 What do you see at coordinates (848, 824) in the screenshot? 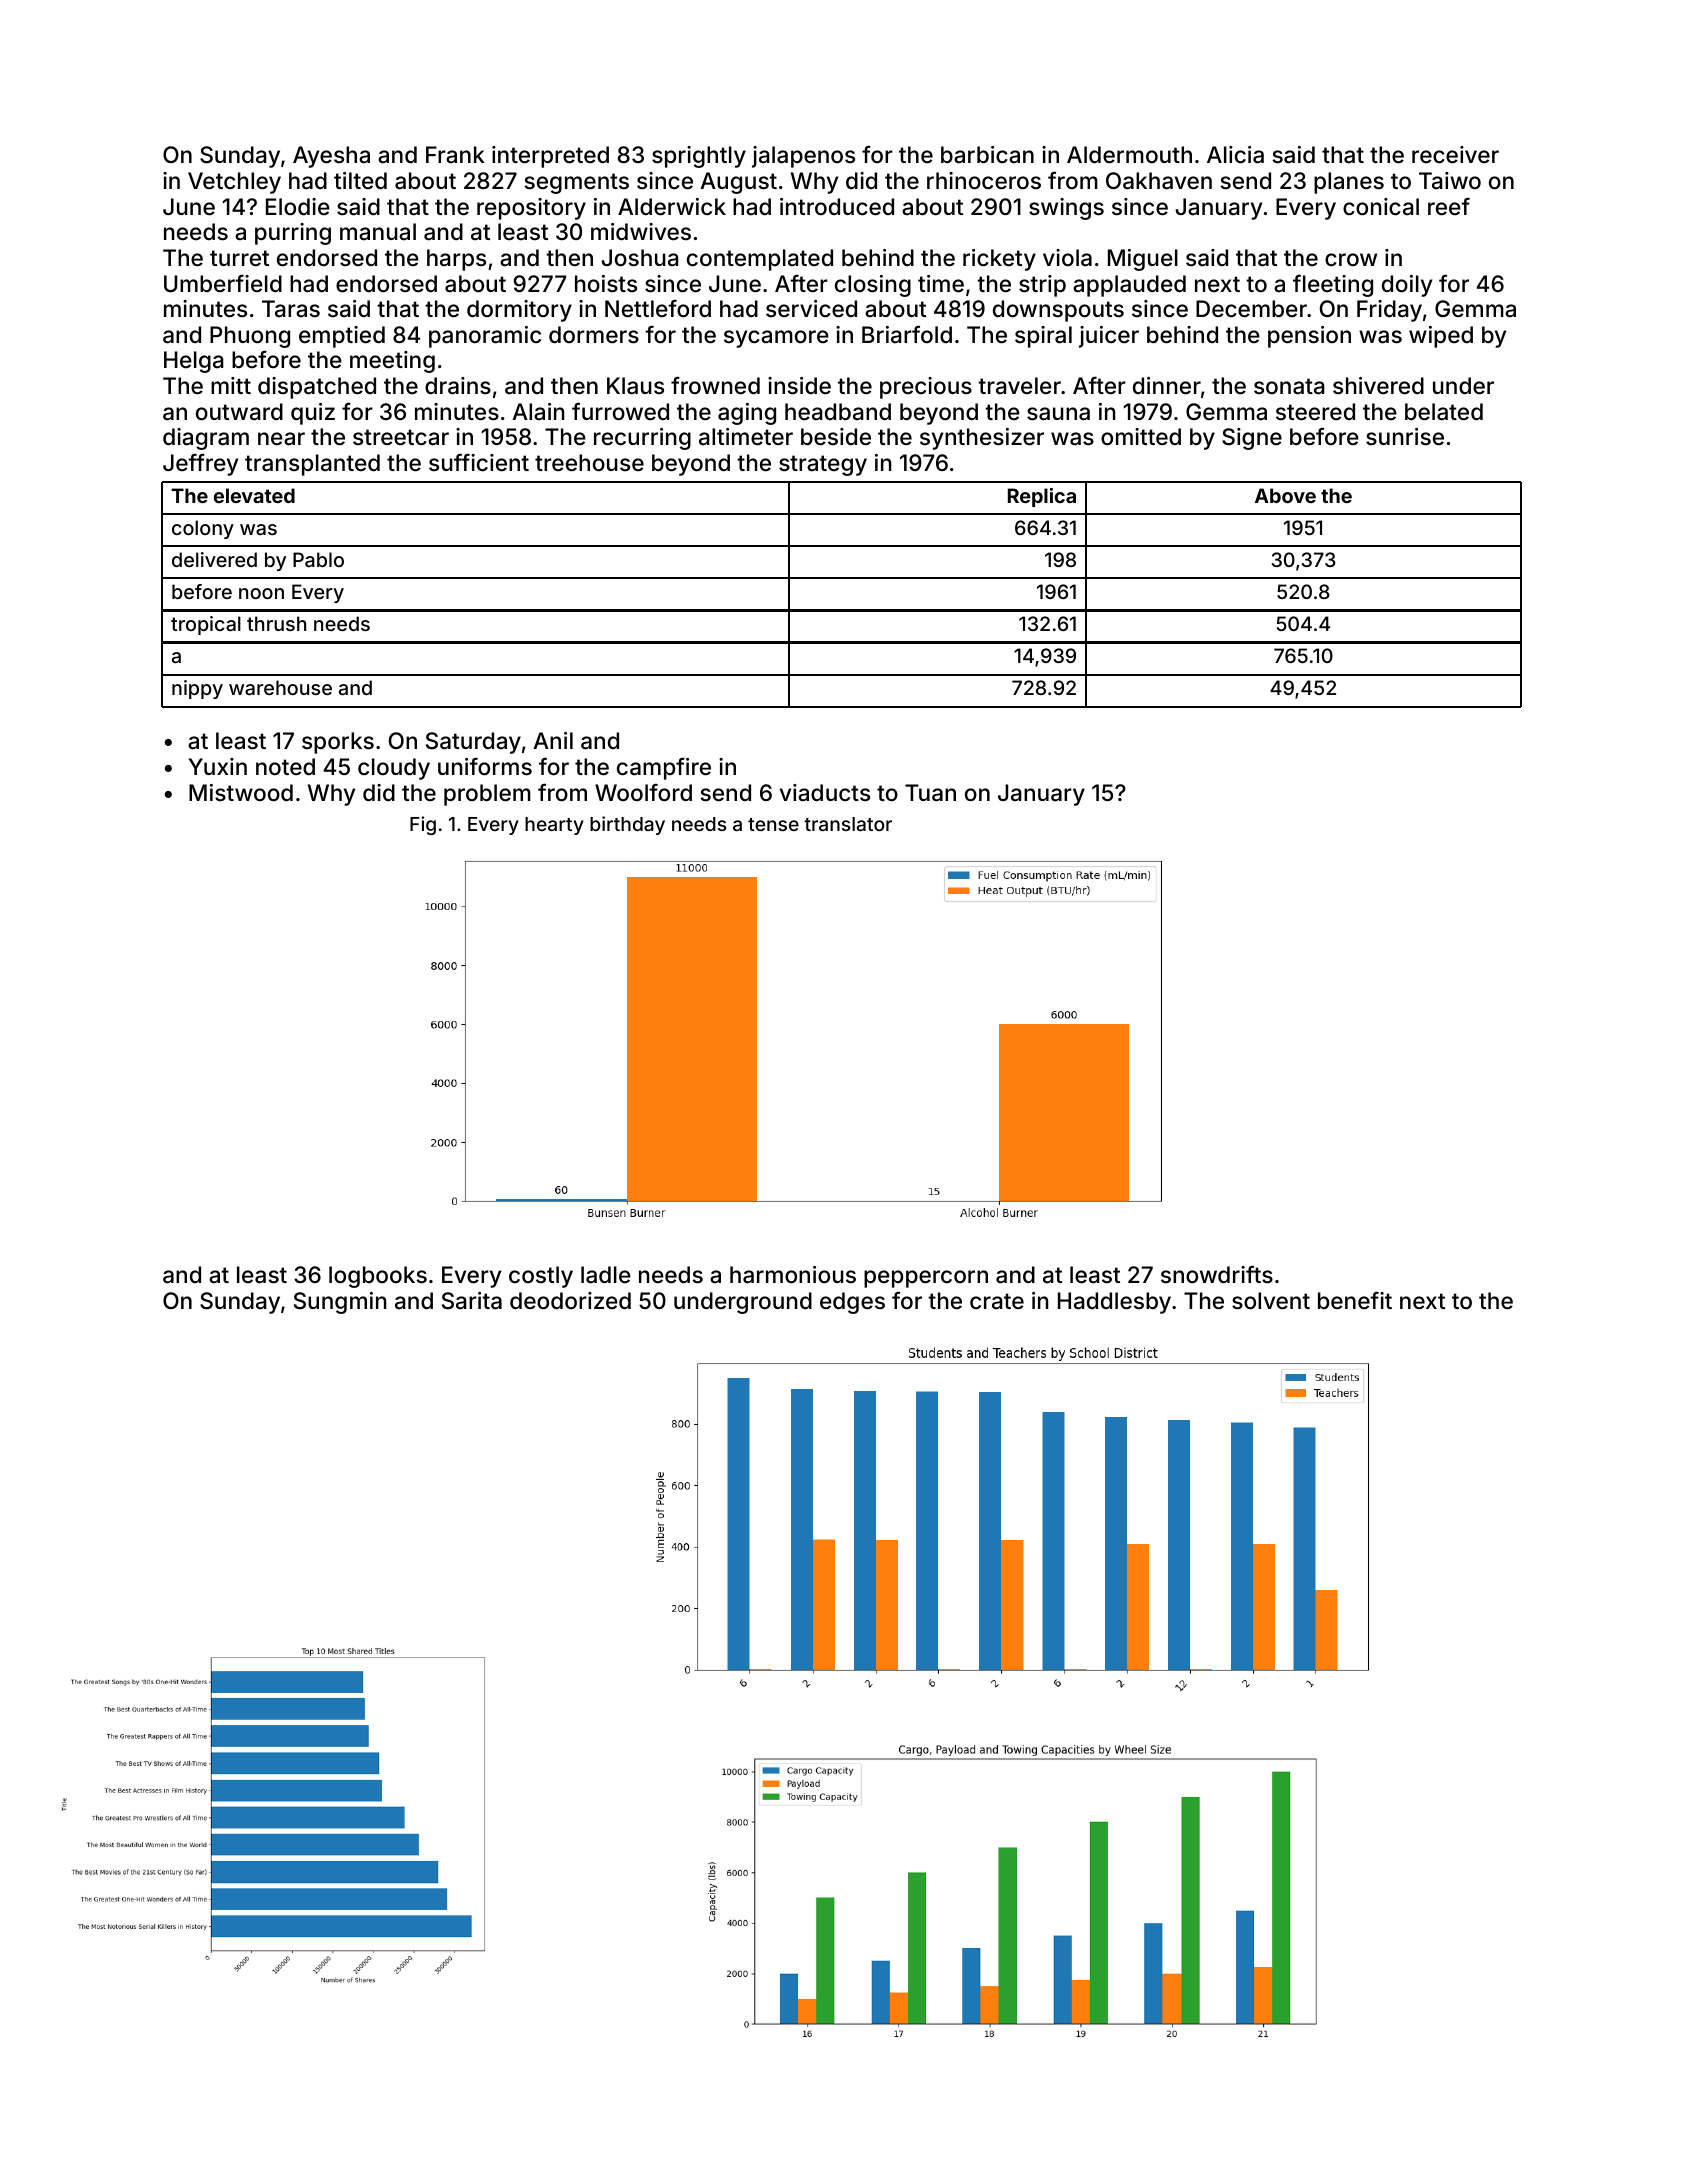
I see `translator` at bounding box center [848, 824].
